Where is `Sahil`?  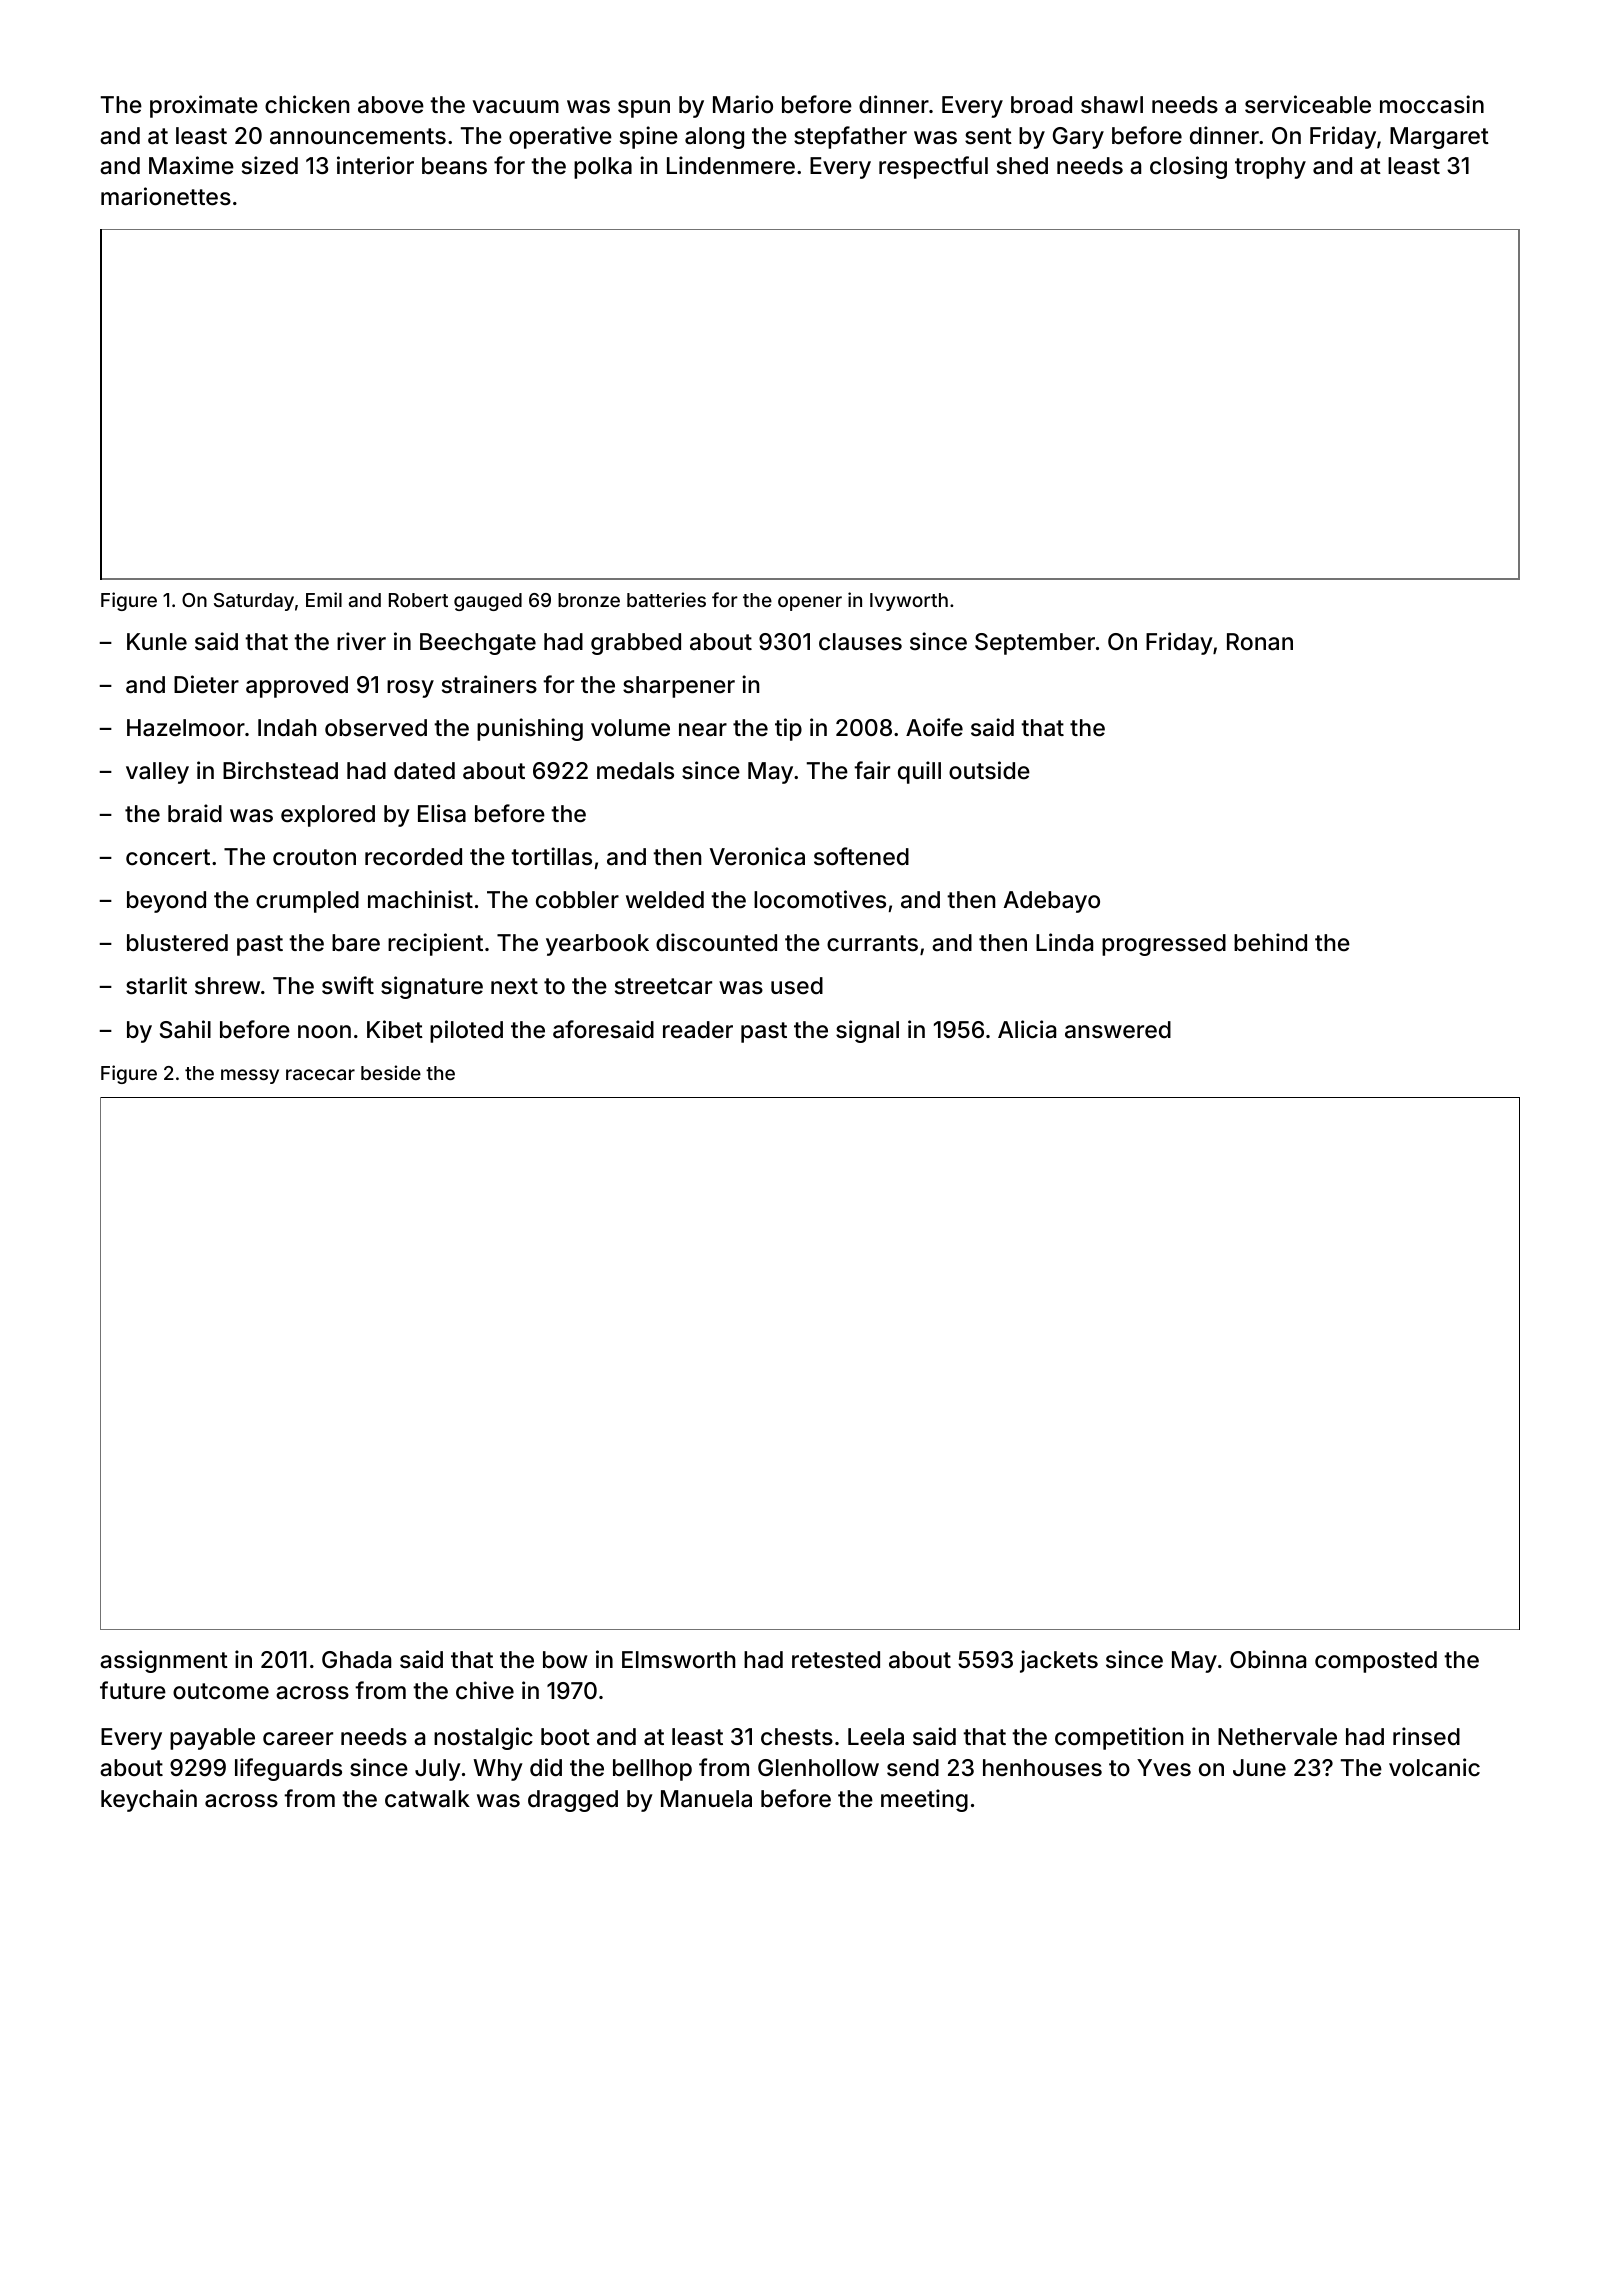 Sahil is located at coordinates (185, 1029).
